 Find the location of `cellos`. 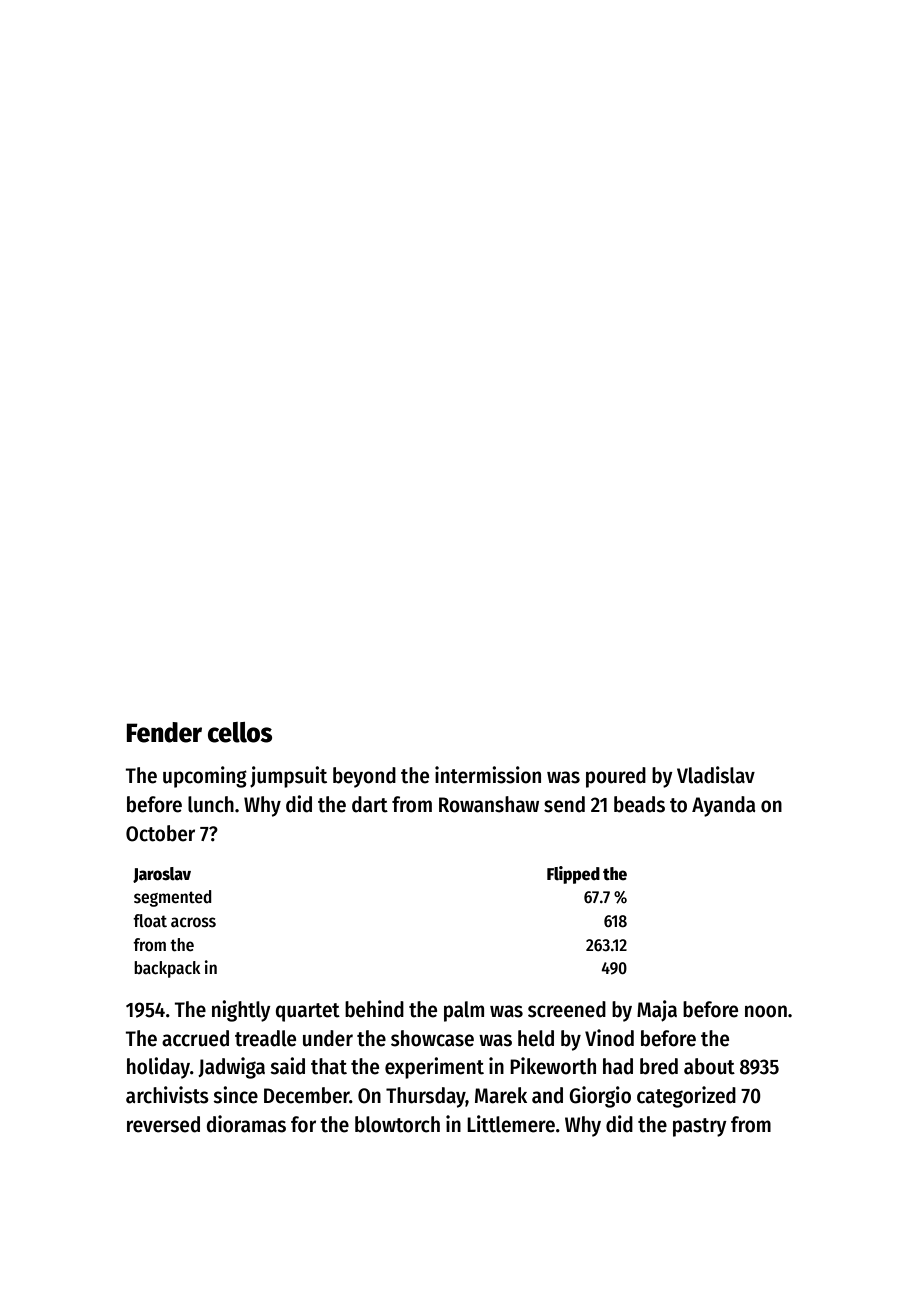

cellos is located at coordinates (240, 732).
